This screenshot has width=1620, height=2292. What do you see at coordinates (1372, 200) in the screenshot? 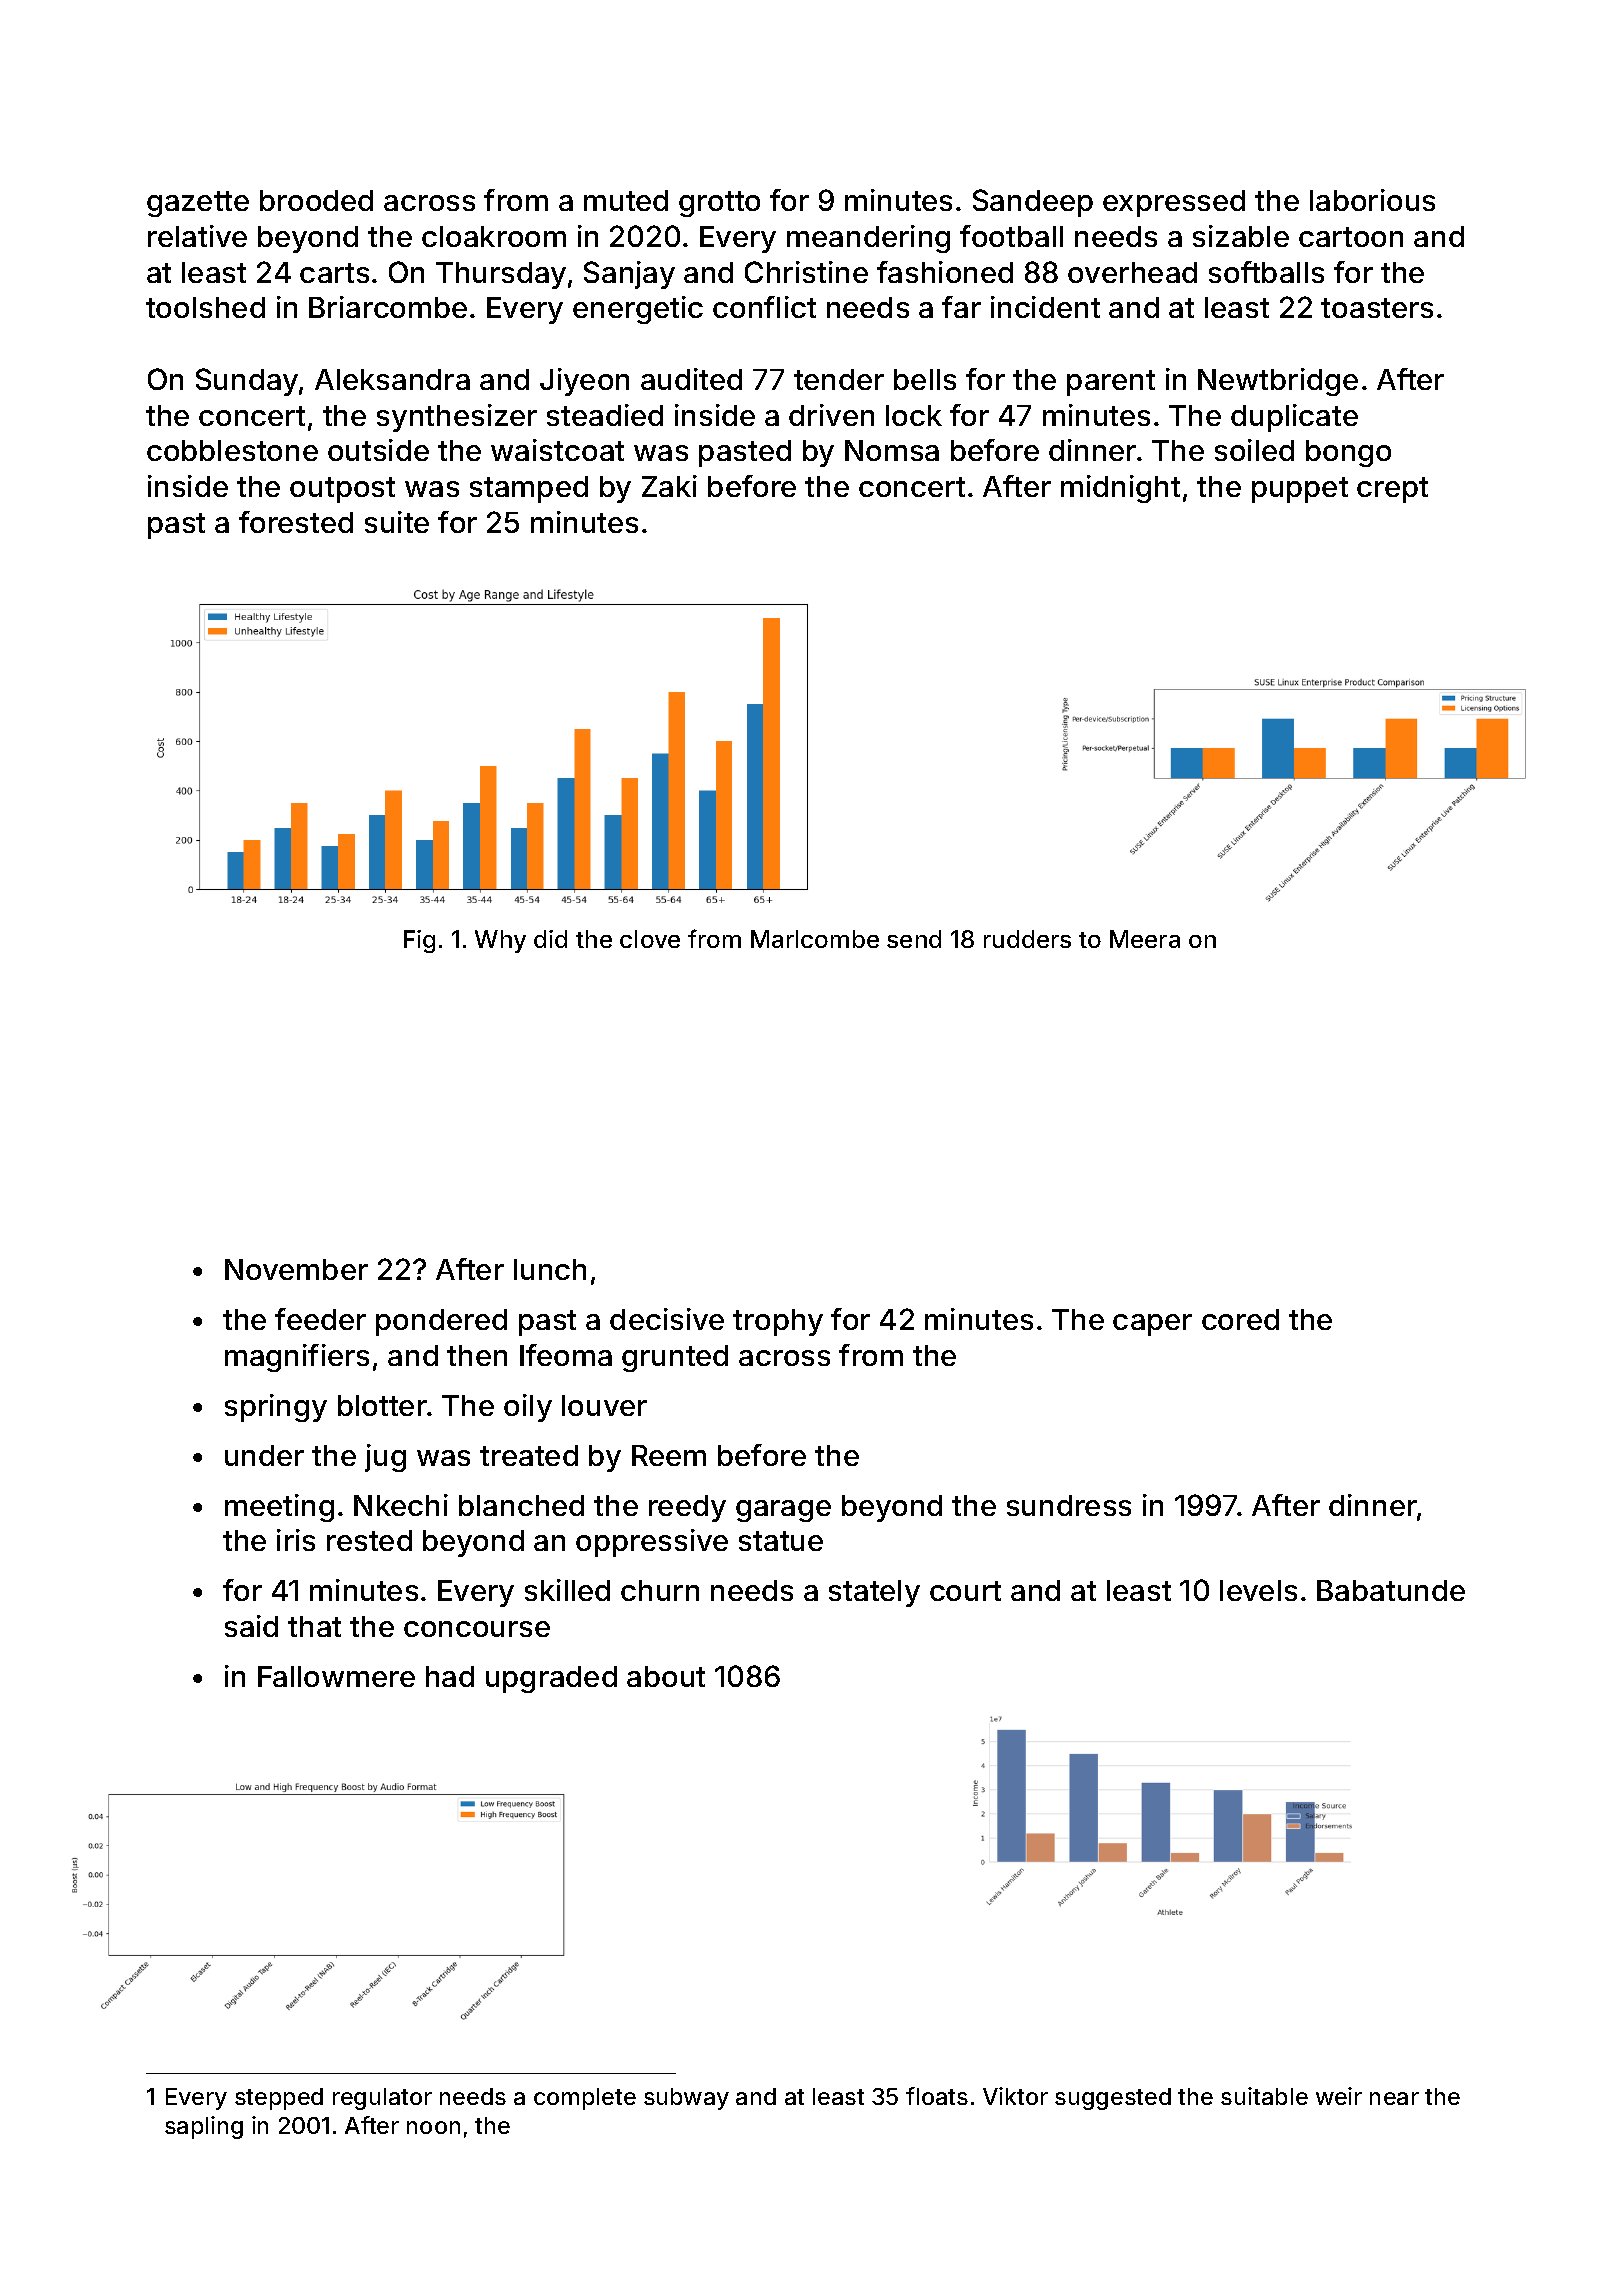
I see `laborious` at bounding box center [1372, 200].
